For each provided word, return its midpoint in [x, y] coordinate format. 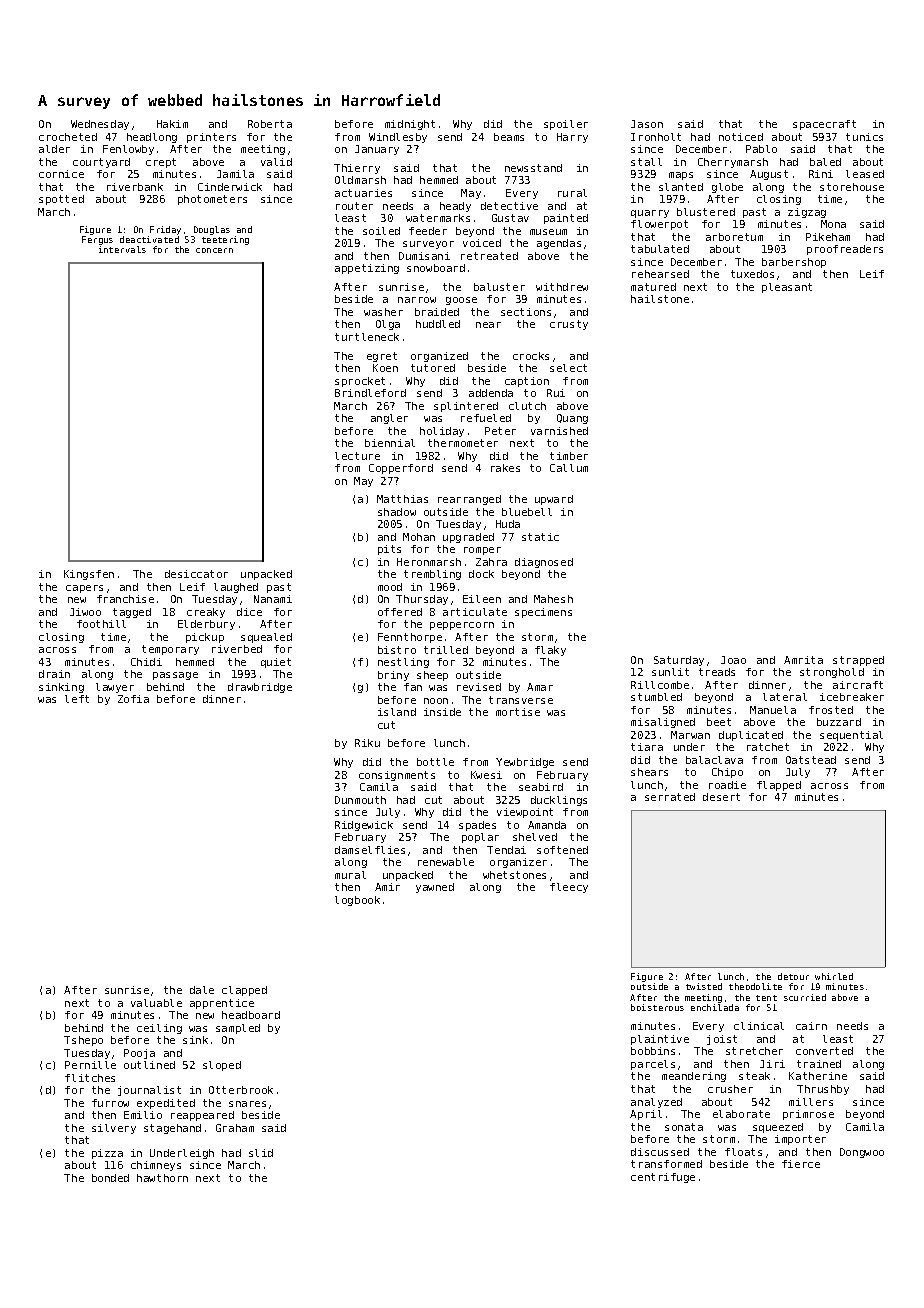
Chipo [727, 773]
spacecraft [824, 125]
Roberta [270, 124]
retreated [489, 256]
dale [202, 990]
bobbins [653, 1051]
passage [175, 676]
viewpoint [525, 813]
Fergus [97, 240]
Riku [367, 743]
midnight [410, 125]
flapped [779, 786]
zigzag [807, 213]
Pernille [90, 1065]
